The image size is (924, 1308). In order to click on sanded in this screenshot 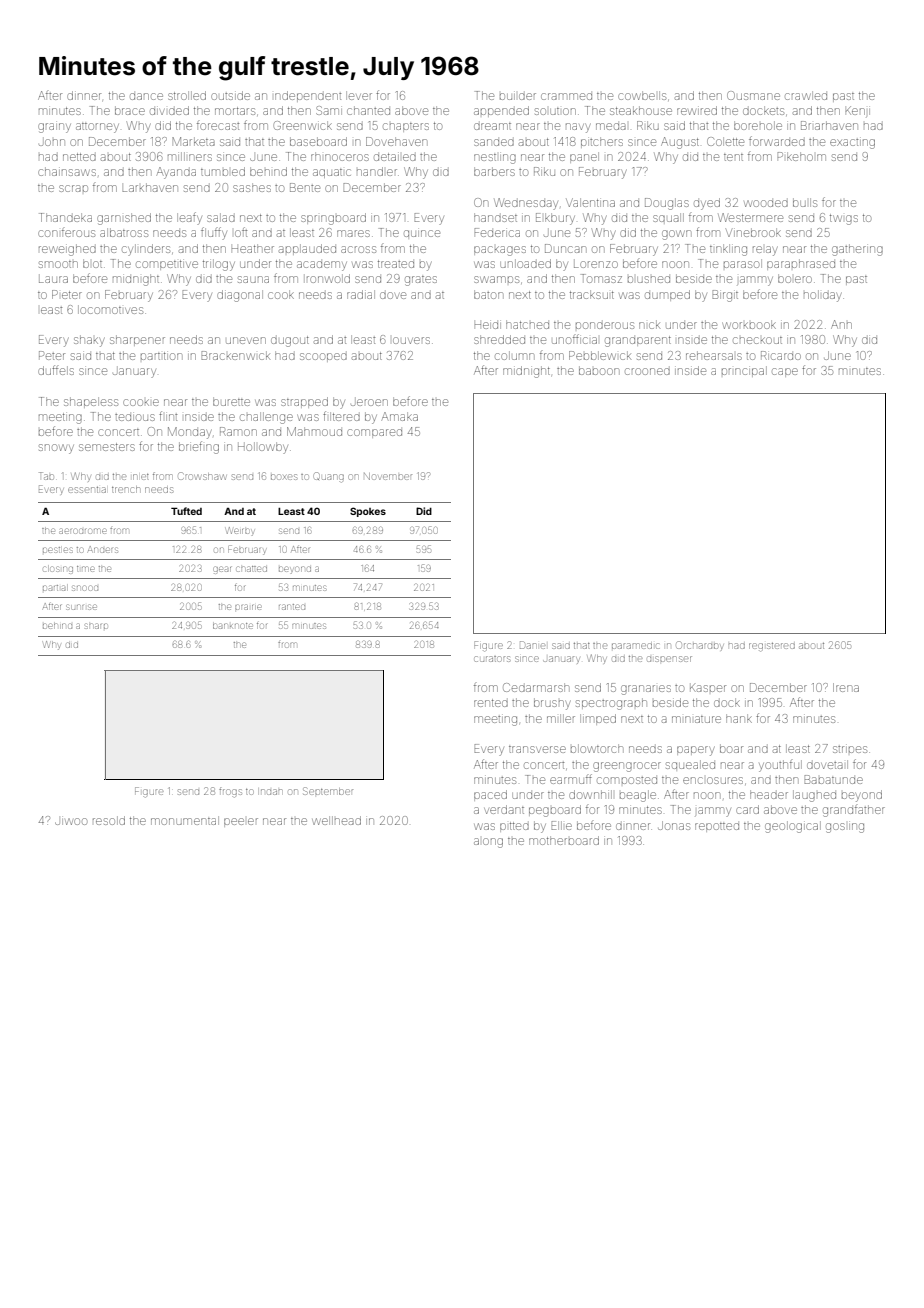, I will do `click(494, 142)`.
